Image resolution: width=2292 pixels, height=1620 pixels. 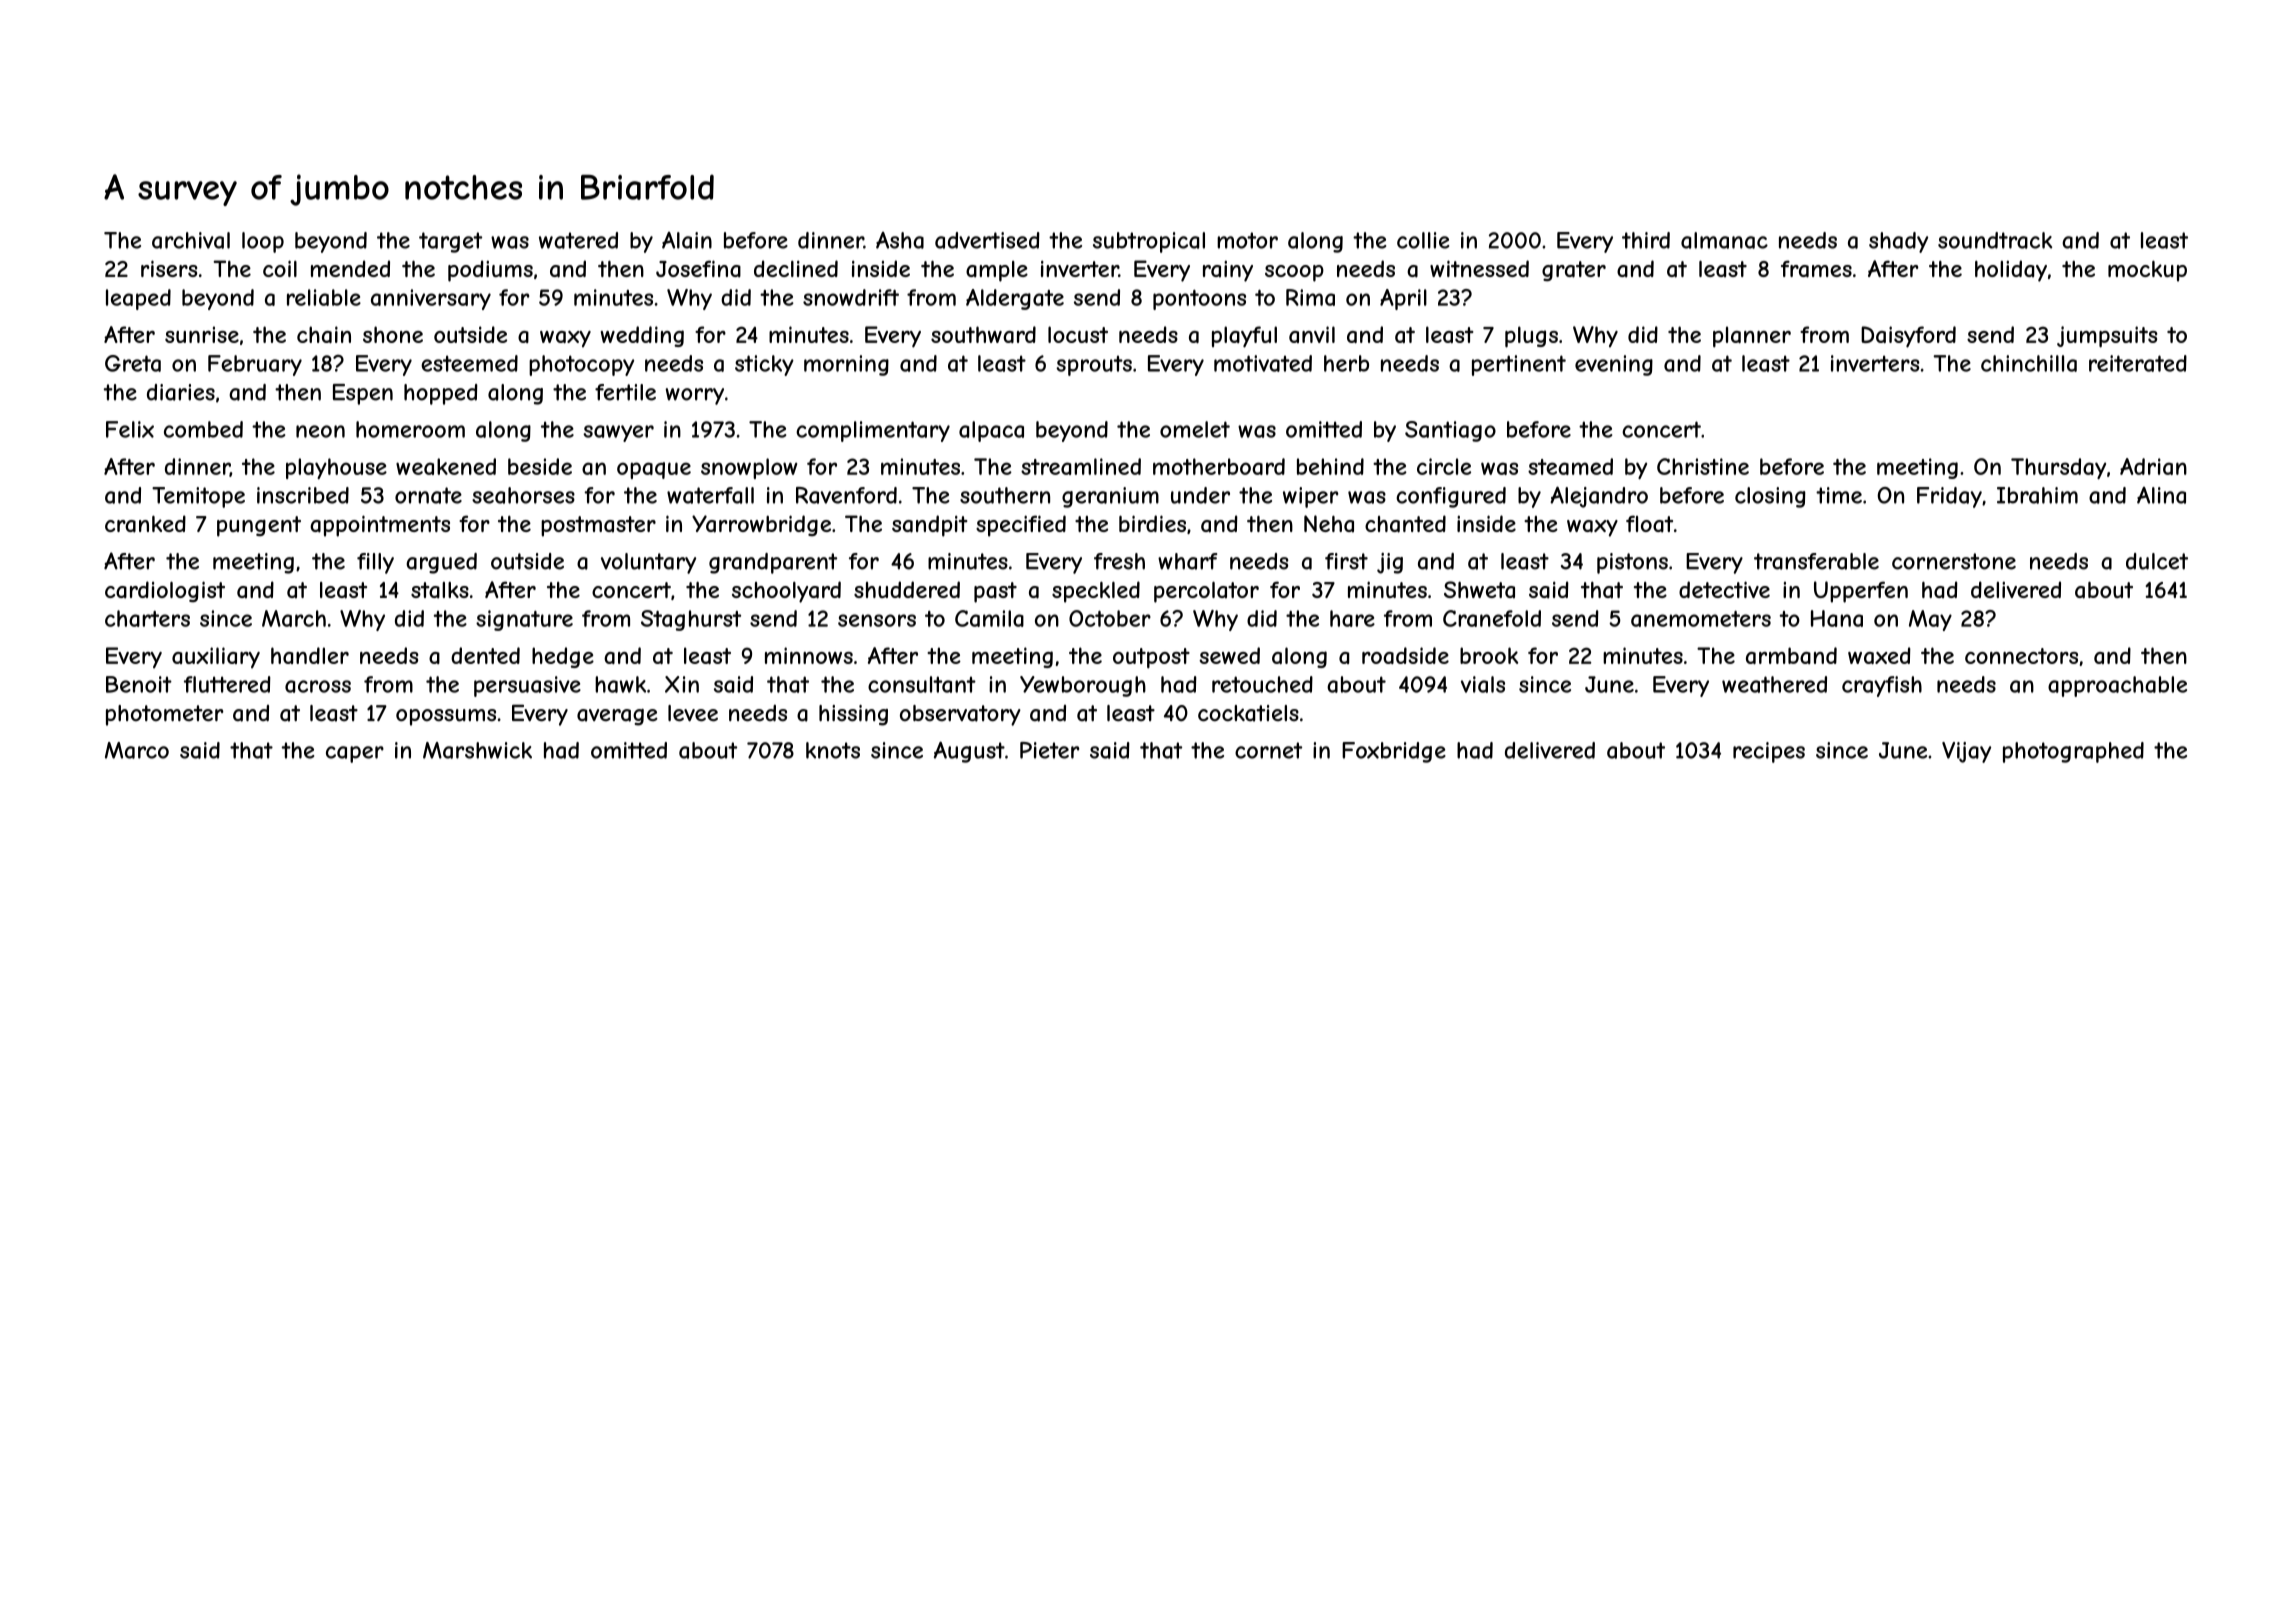 I want to click on across, so click(x=318, y=686).
